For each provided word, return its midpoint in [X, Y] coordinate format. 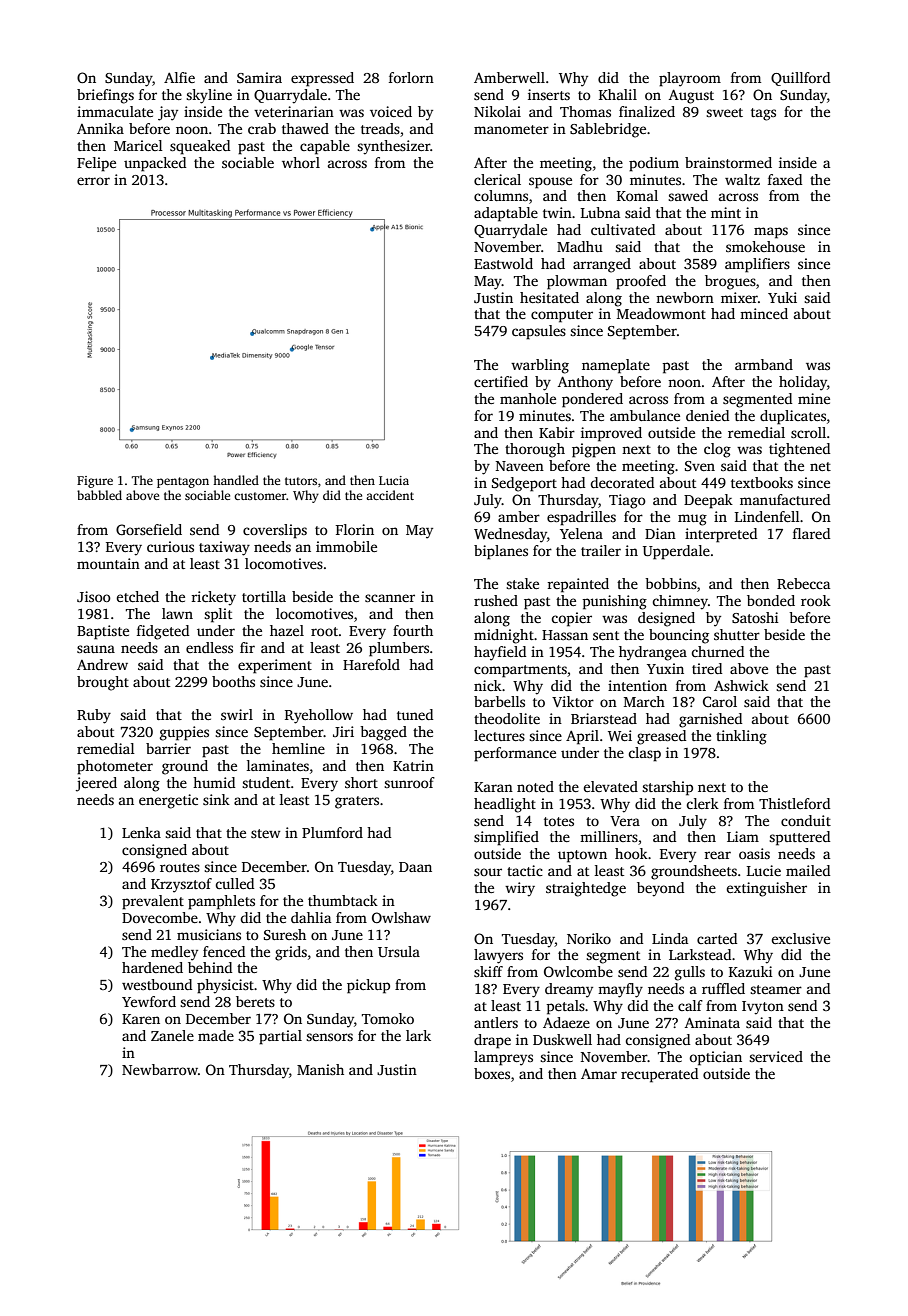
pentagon [183, 482]
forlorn [411, 77]
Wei [620, 735]
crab [262, 128]
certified [501, 381]
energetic [168, 801]
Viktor [573, 701]
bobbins [671, 583]
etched [137, 596]
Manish [320, 1069]
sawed [688, 195]
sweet [724, 112]
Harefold [371, 664]
